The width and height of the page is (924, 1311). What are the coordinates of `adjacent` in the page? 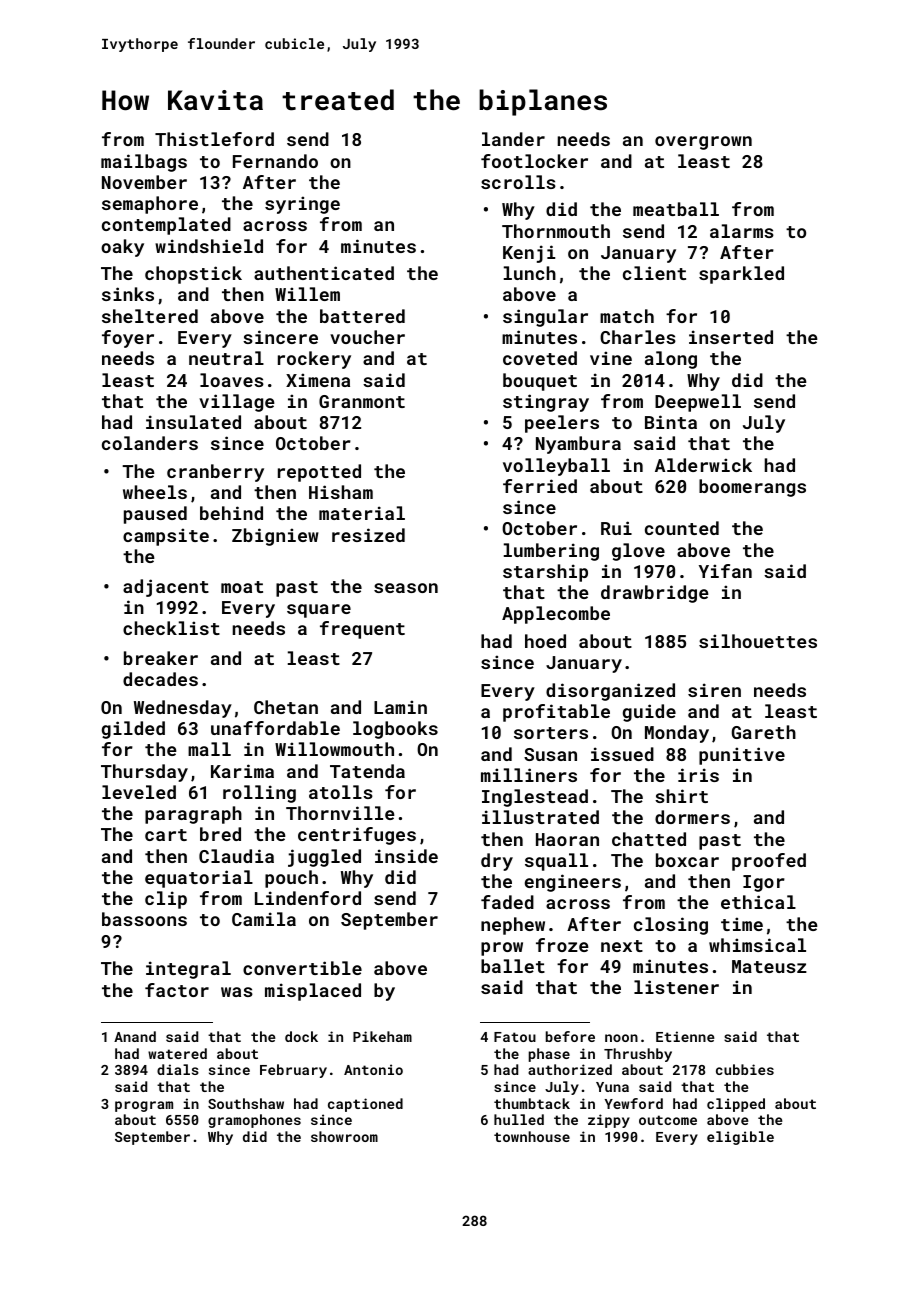 It's located at (166, 588).
